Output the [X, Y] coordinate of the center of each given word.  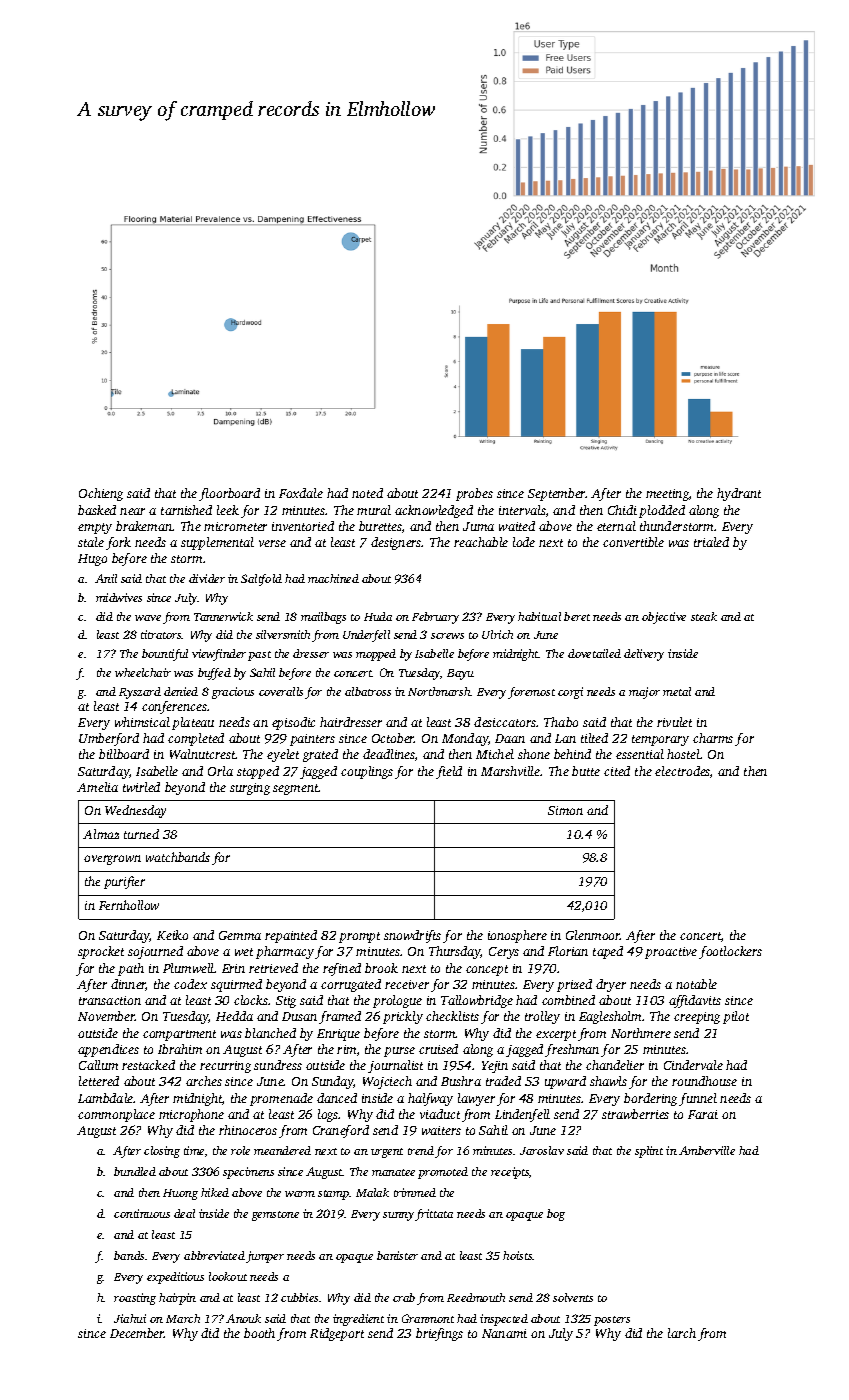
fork [118, 543]
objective [664, 618]
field [449, 772]
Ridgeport [337, 1334]
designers [396, 543]
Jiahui [130, 1318]
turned [141, 834]
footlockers [730, 952]
